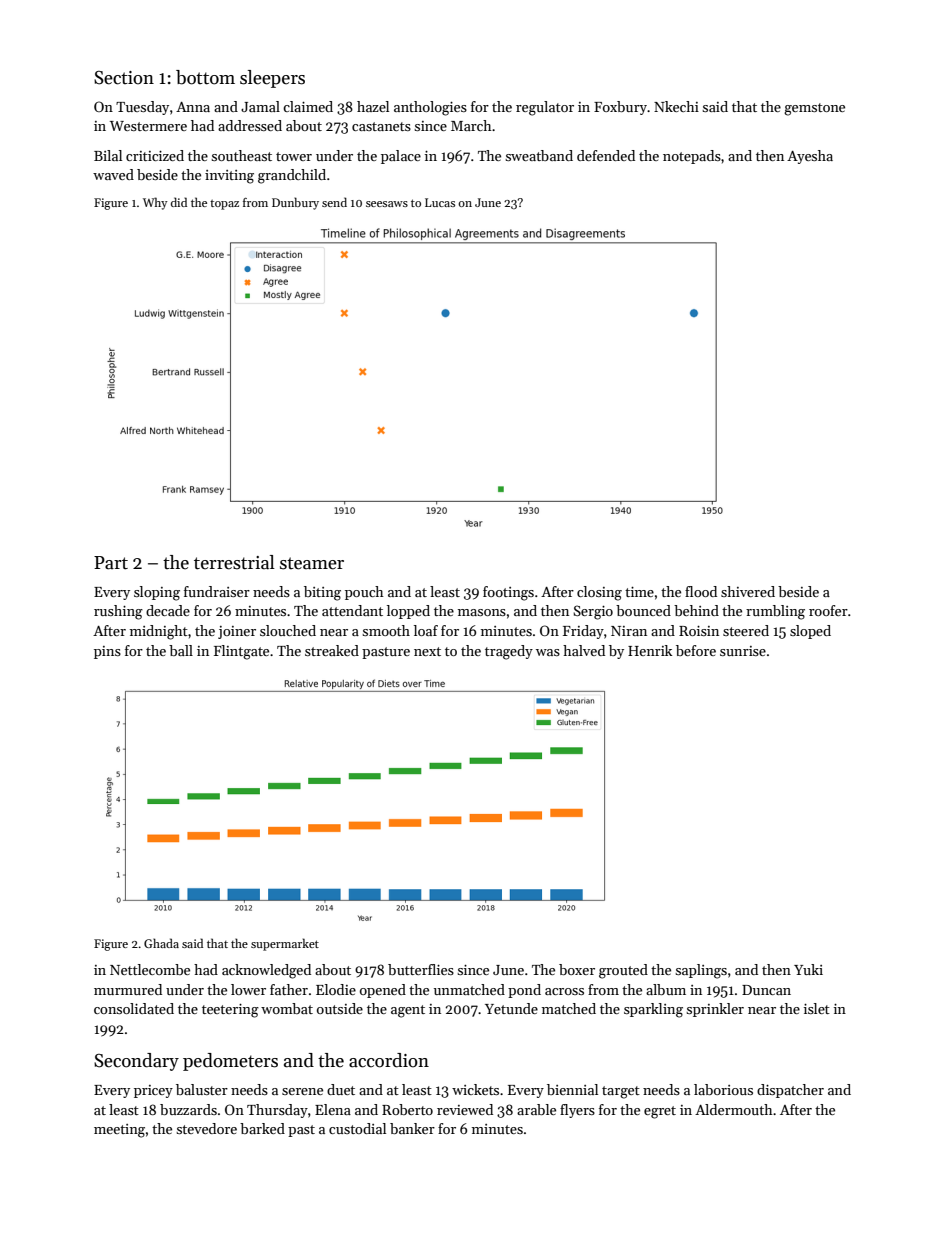 The image size is (952, 1233). What do you see at coordinates (387, 204) in the screenshot?
I see `seesaws` at bounding box center [387, 204].
